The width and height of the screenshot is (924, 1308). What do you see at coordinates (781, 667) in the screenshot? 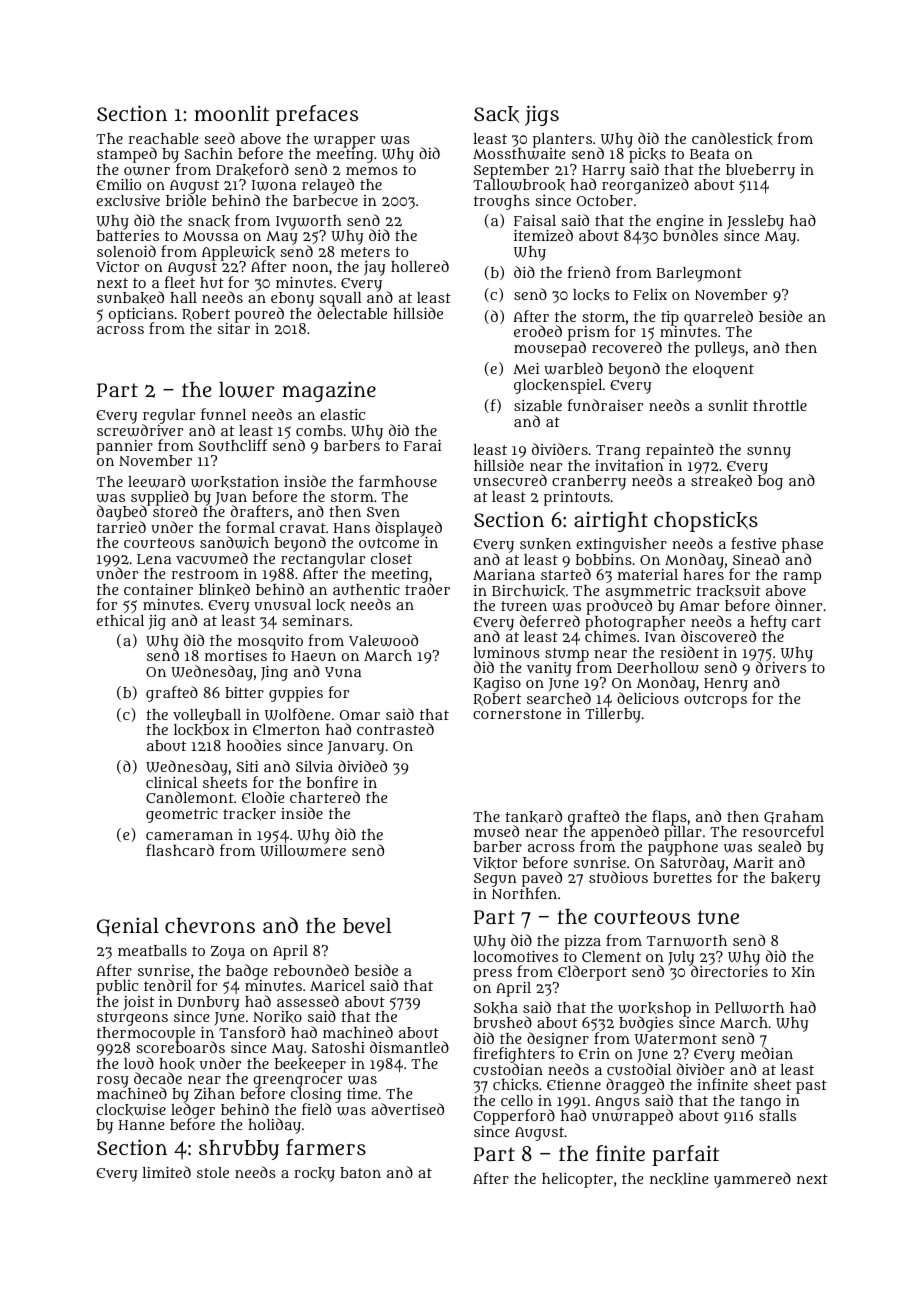
I see `drivers` at bounding box center [781, 667].
